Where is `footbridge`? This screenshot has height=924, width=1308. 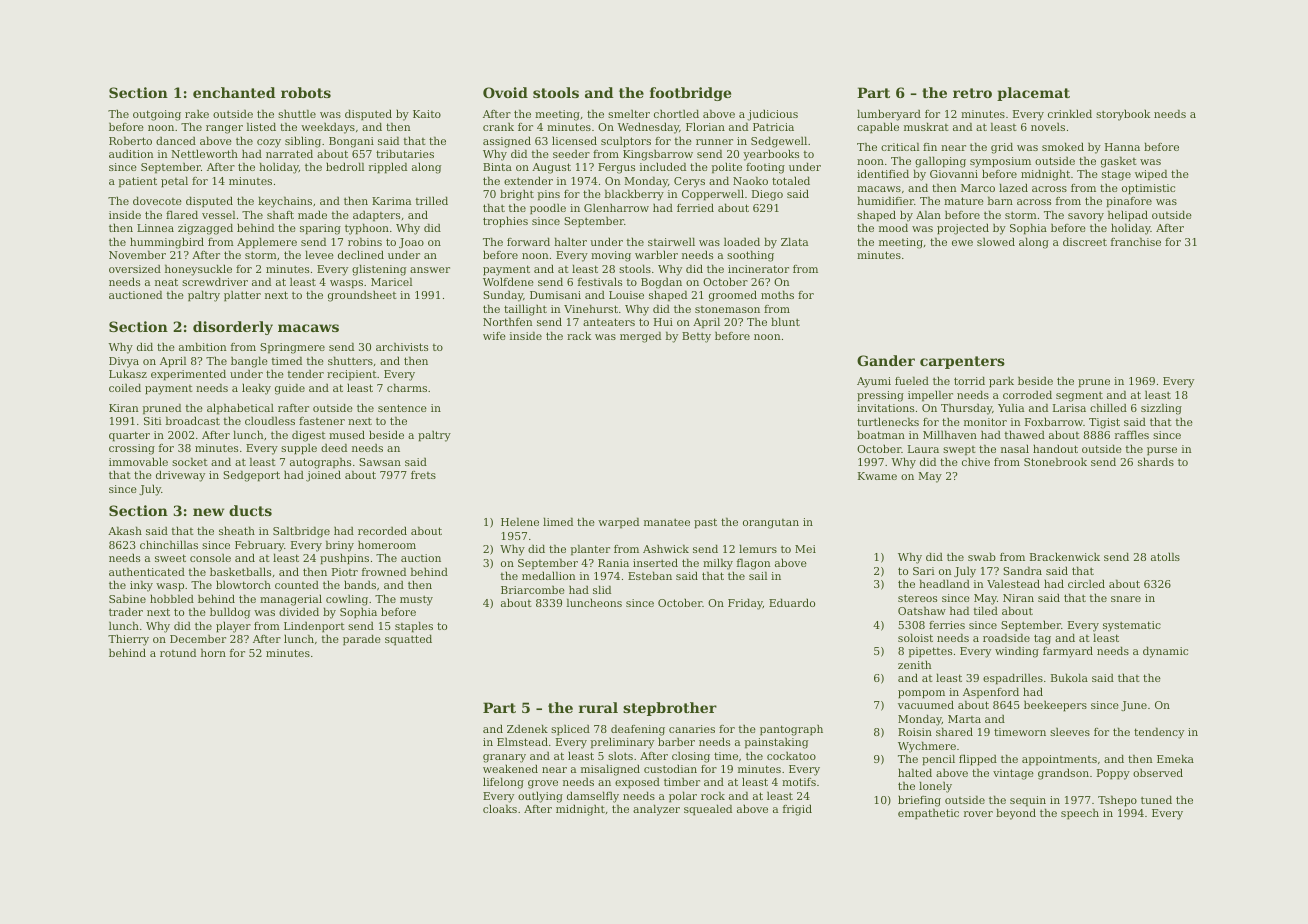 footbridge is located at coordinates (690, 94).
